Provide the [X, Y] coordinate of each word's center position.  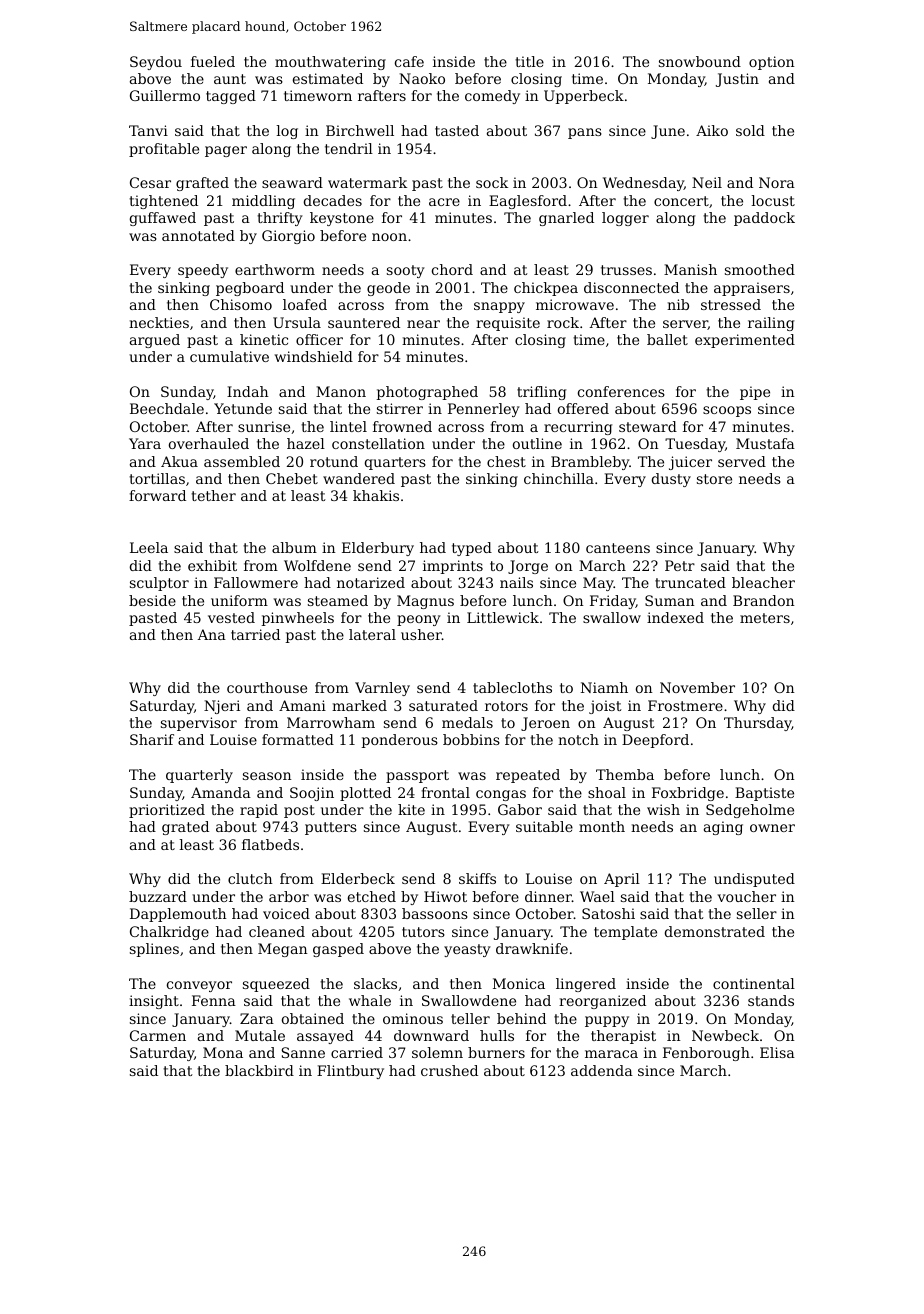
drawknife [532, 948]
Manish [690, 269]
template [625, 933]
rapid [259, 811]
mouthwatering [330, 63]
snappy [499, 307]
